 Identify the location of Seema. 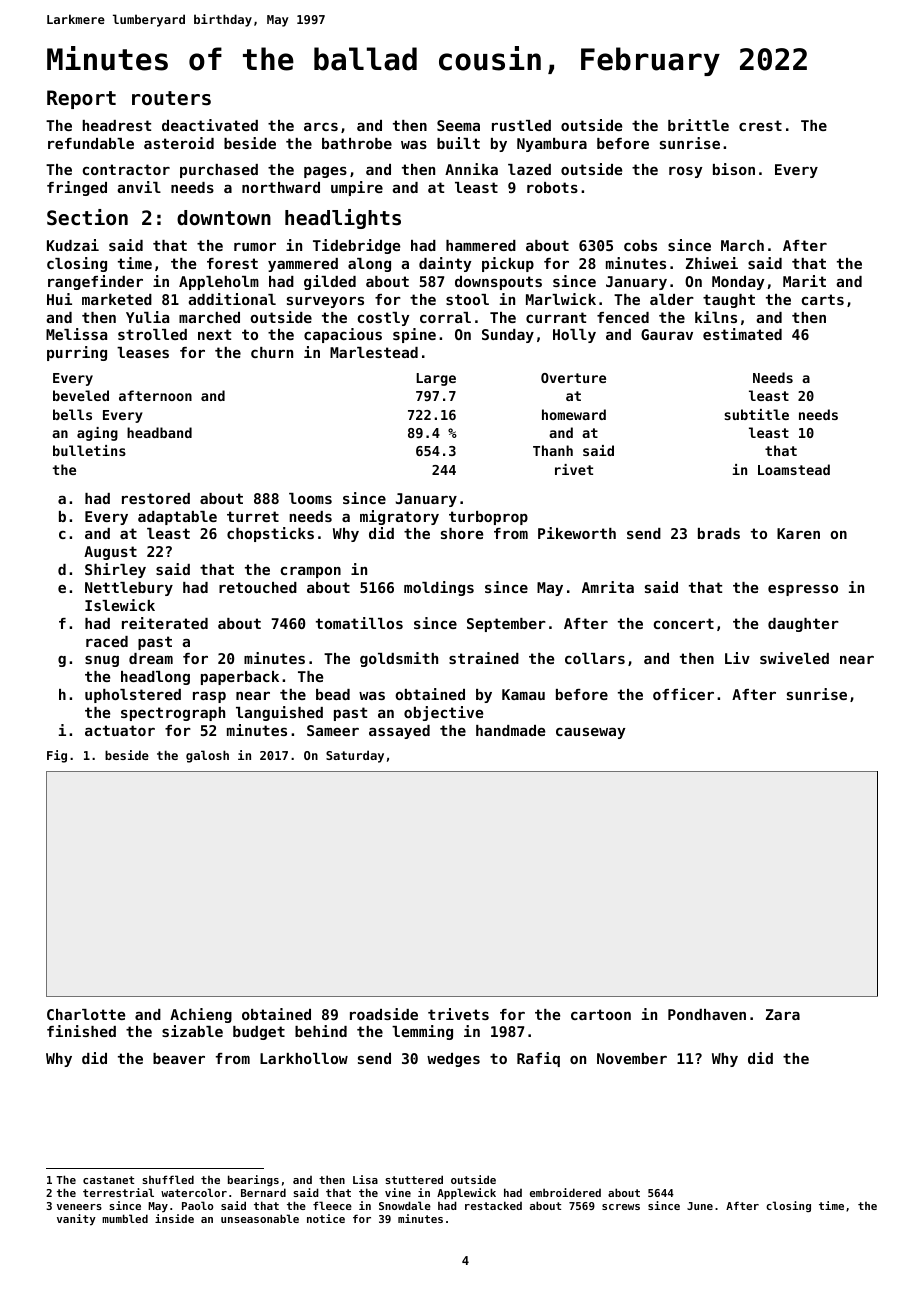
(458, 125).
